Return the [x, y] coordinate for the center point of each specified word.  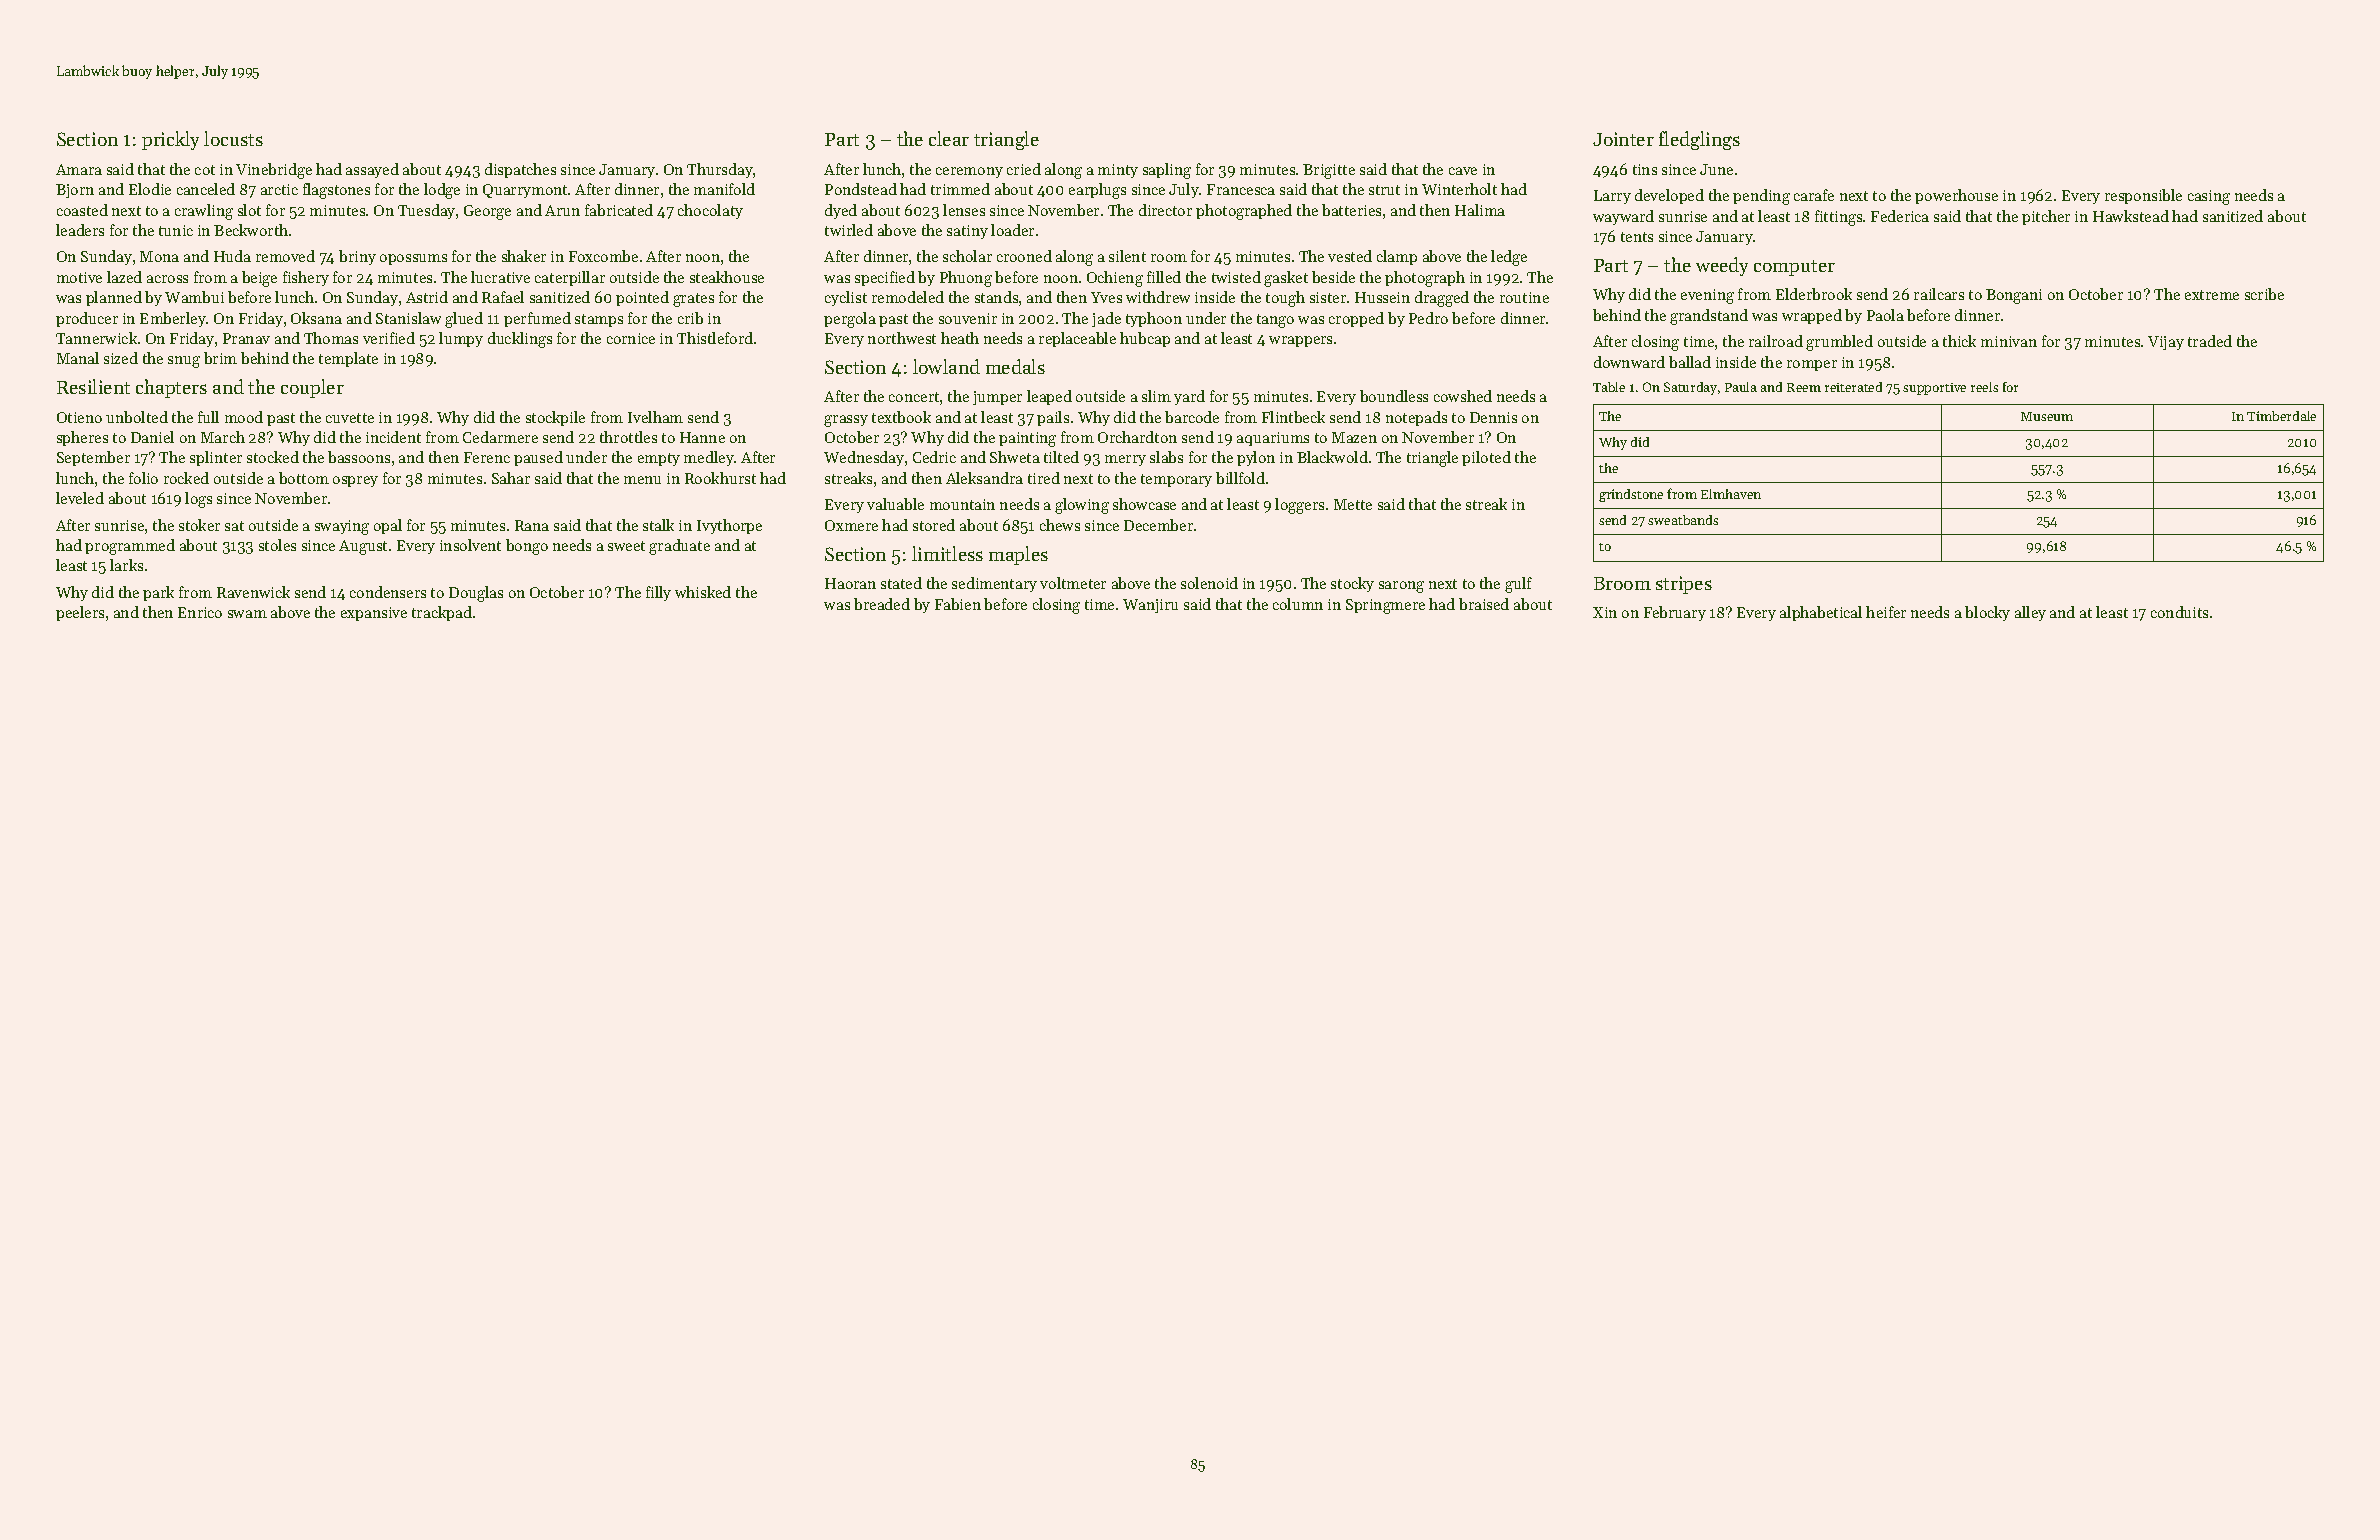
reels [1984, 387]
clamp [1397, 257]
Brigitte [1329, 171]
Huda [232, 256]
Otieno [79, 417]
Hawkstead [2131, 216]
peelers [80, 613]
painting [1027, 439]
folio [143, 478]
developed [1669, 196]
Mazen [1354, 437]
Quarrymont [525, 191]
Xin [1605, 612]
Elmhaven [1731, 494]
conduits [2179, 612]
